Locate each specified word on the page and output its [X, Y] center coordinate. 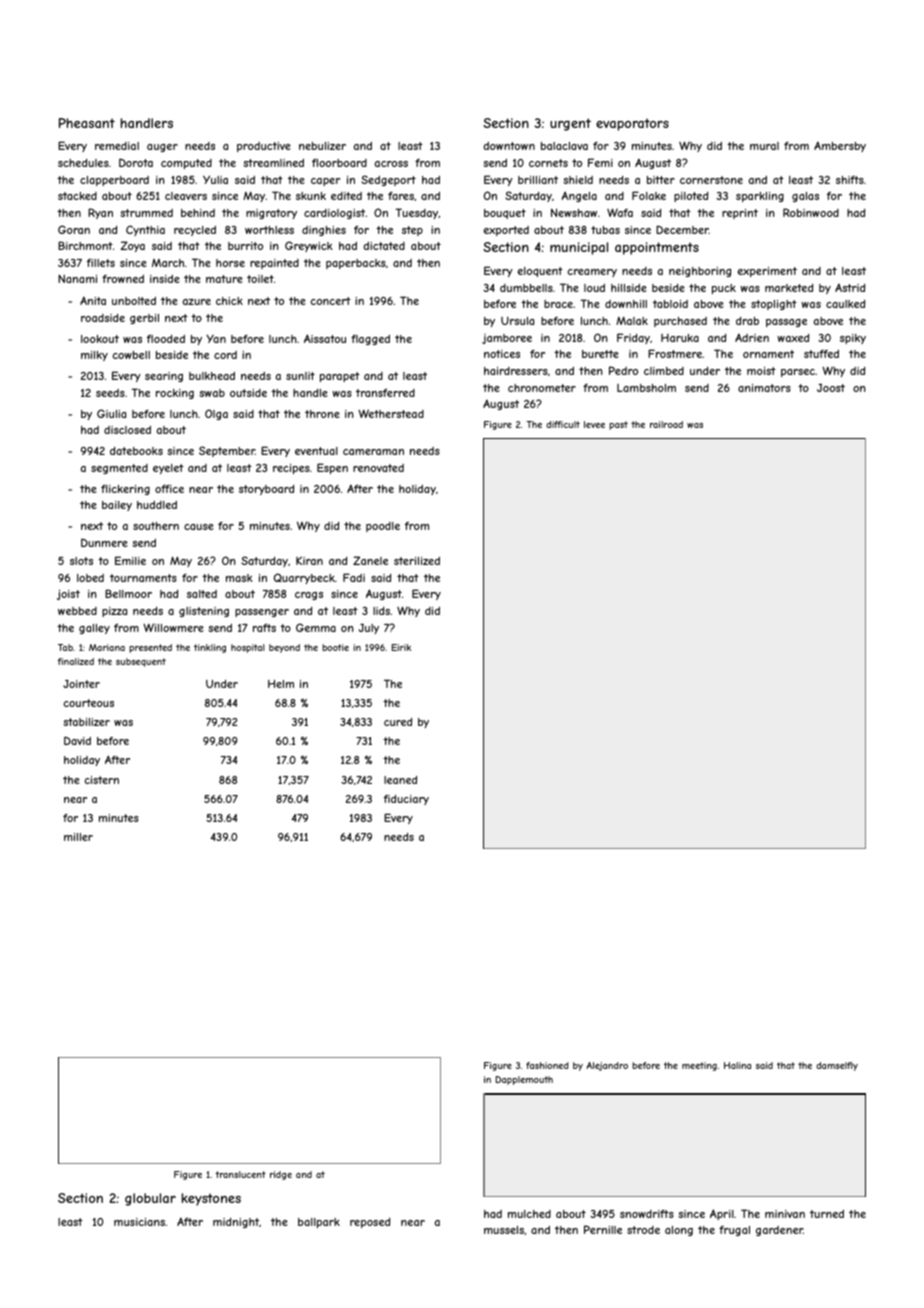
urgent [570, 124]
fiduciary [406, 800]
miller [78, 837]
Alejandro [607, 1066]
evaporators [632, 124]
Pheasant [87, 123]
